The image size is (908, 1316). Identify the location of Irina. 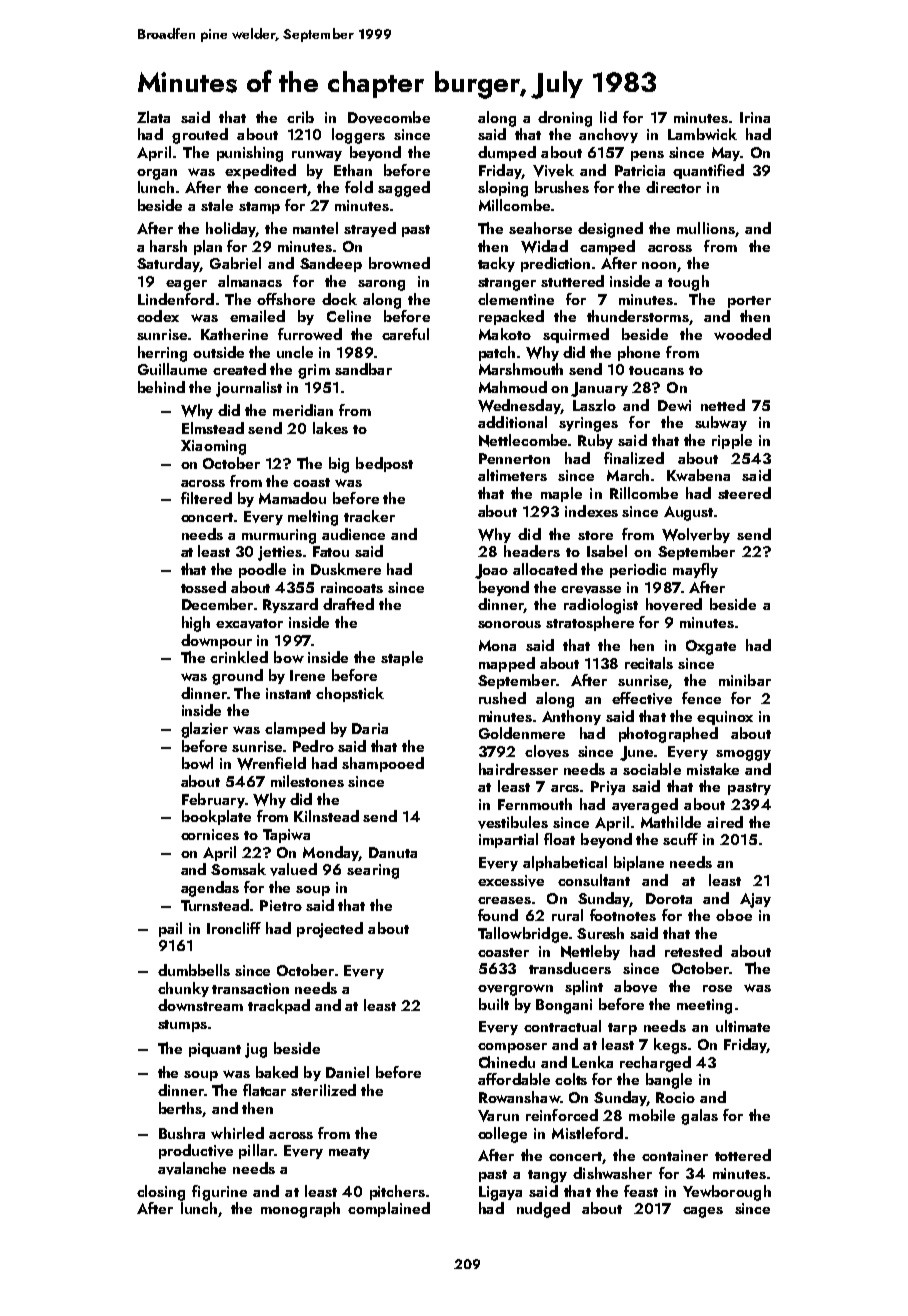
(755, 117).
